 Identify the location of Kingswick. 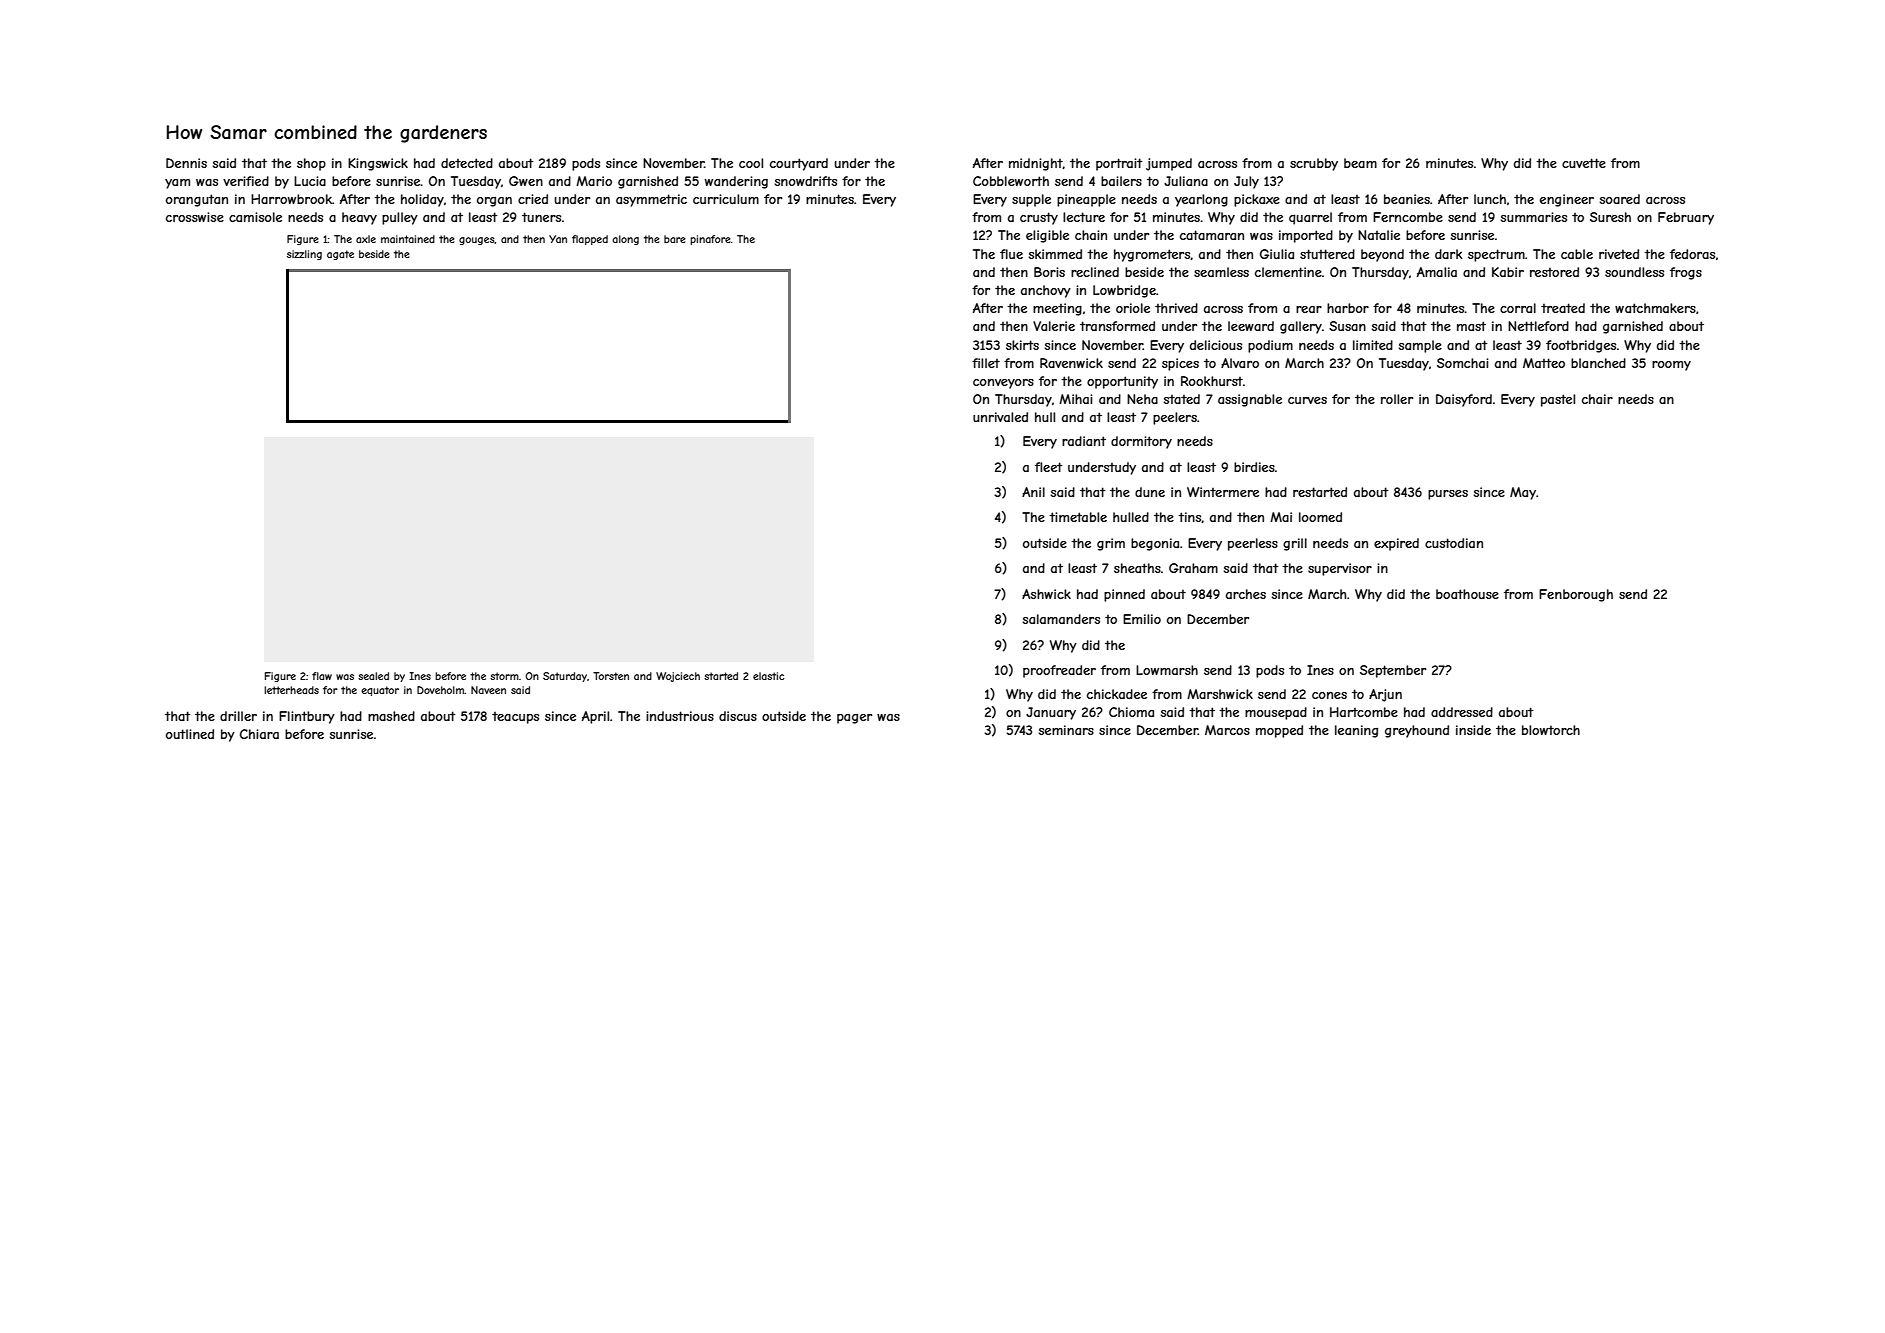
(378, 164).
